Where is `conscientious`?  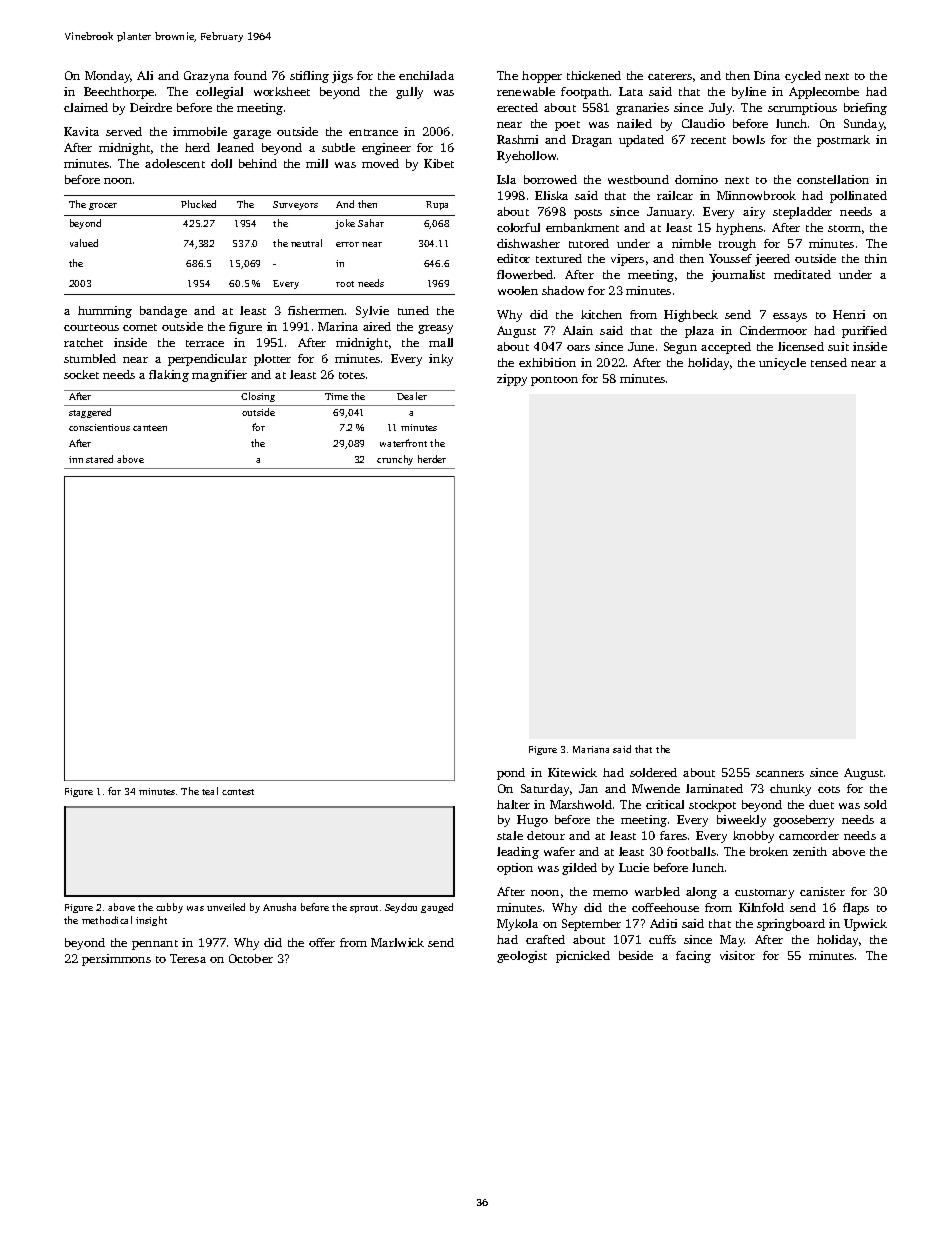
conscientious is located at coordinates (99, 427).
